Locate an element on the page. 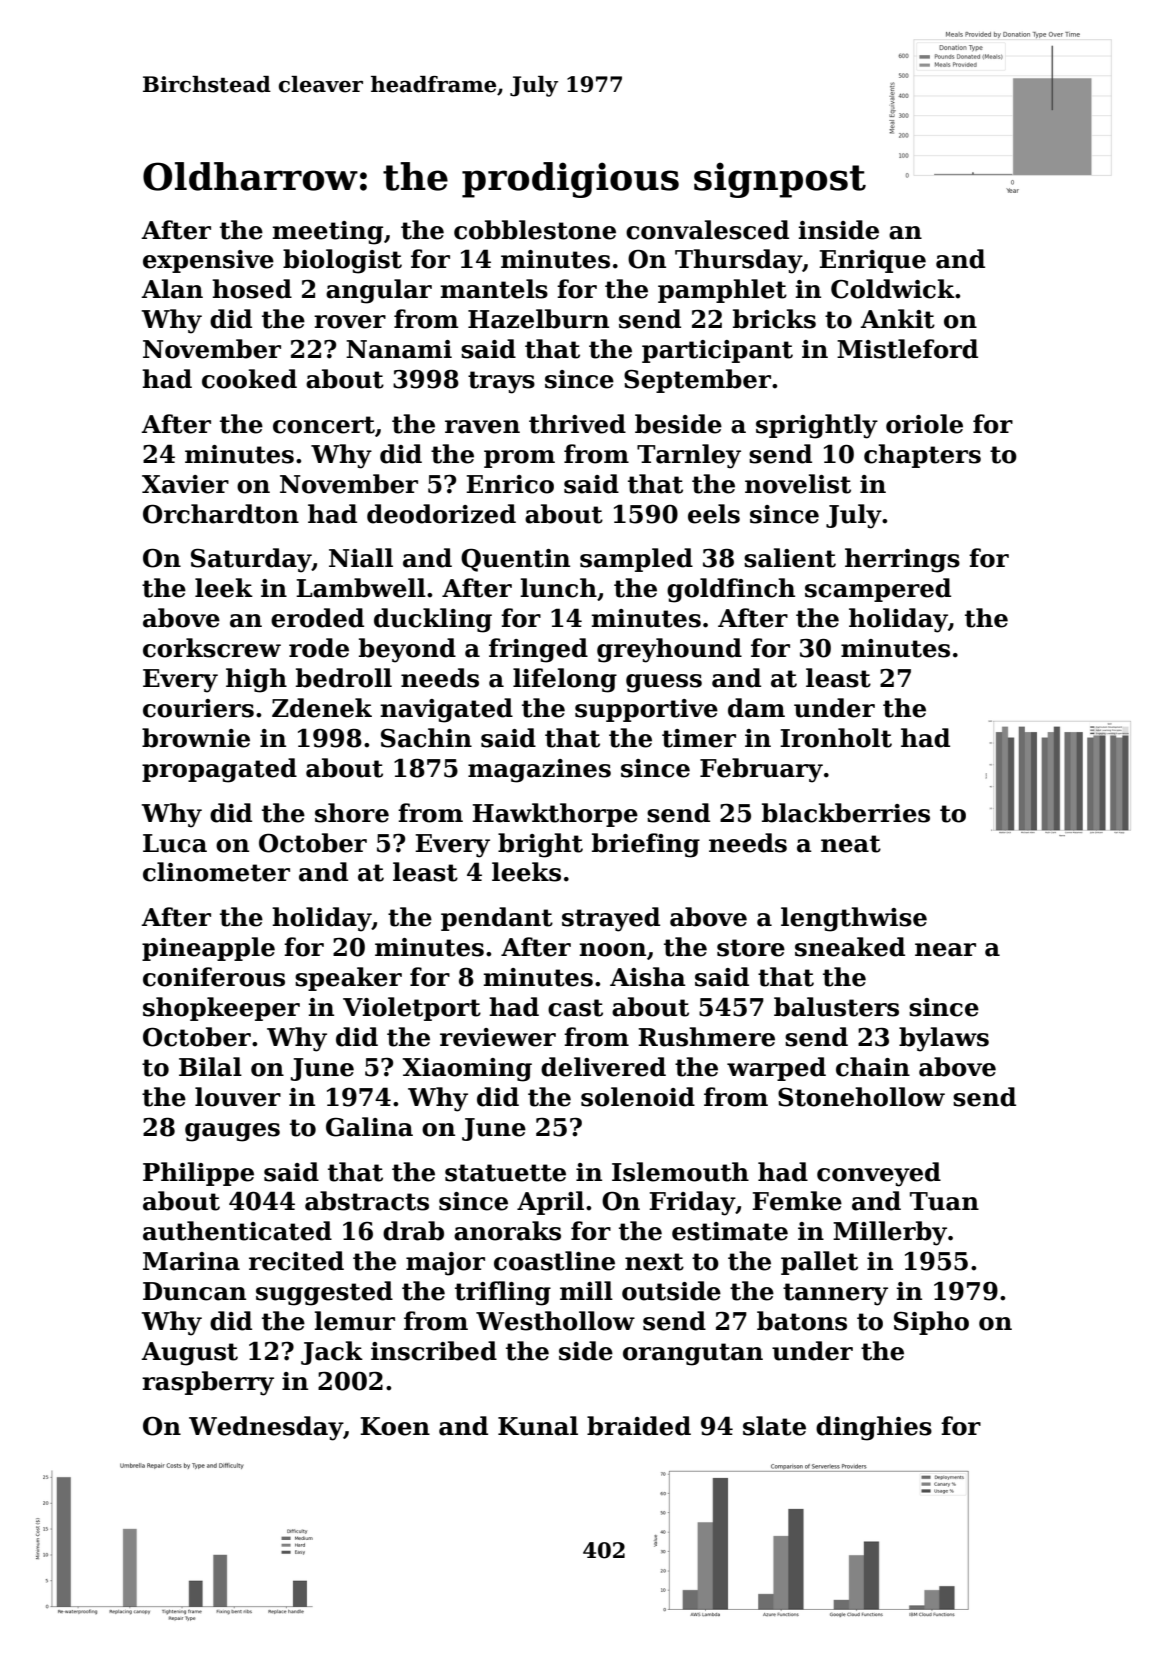  bylaws is located at coordinates (944, 1039).
